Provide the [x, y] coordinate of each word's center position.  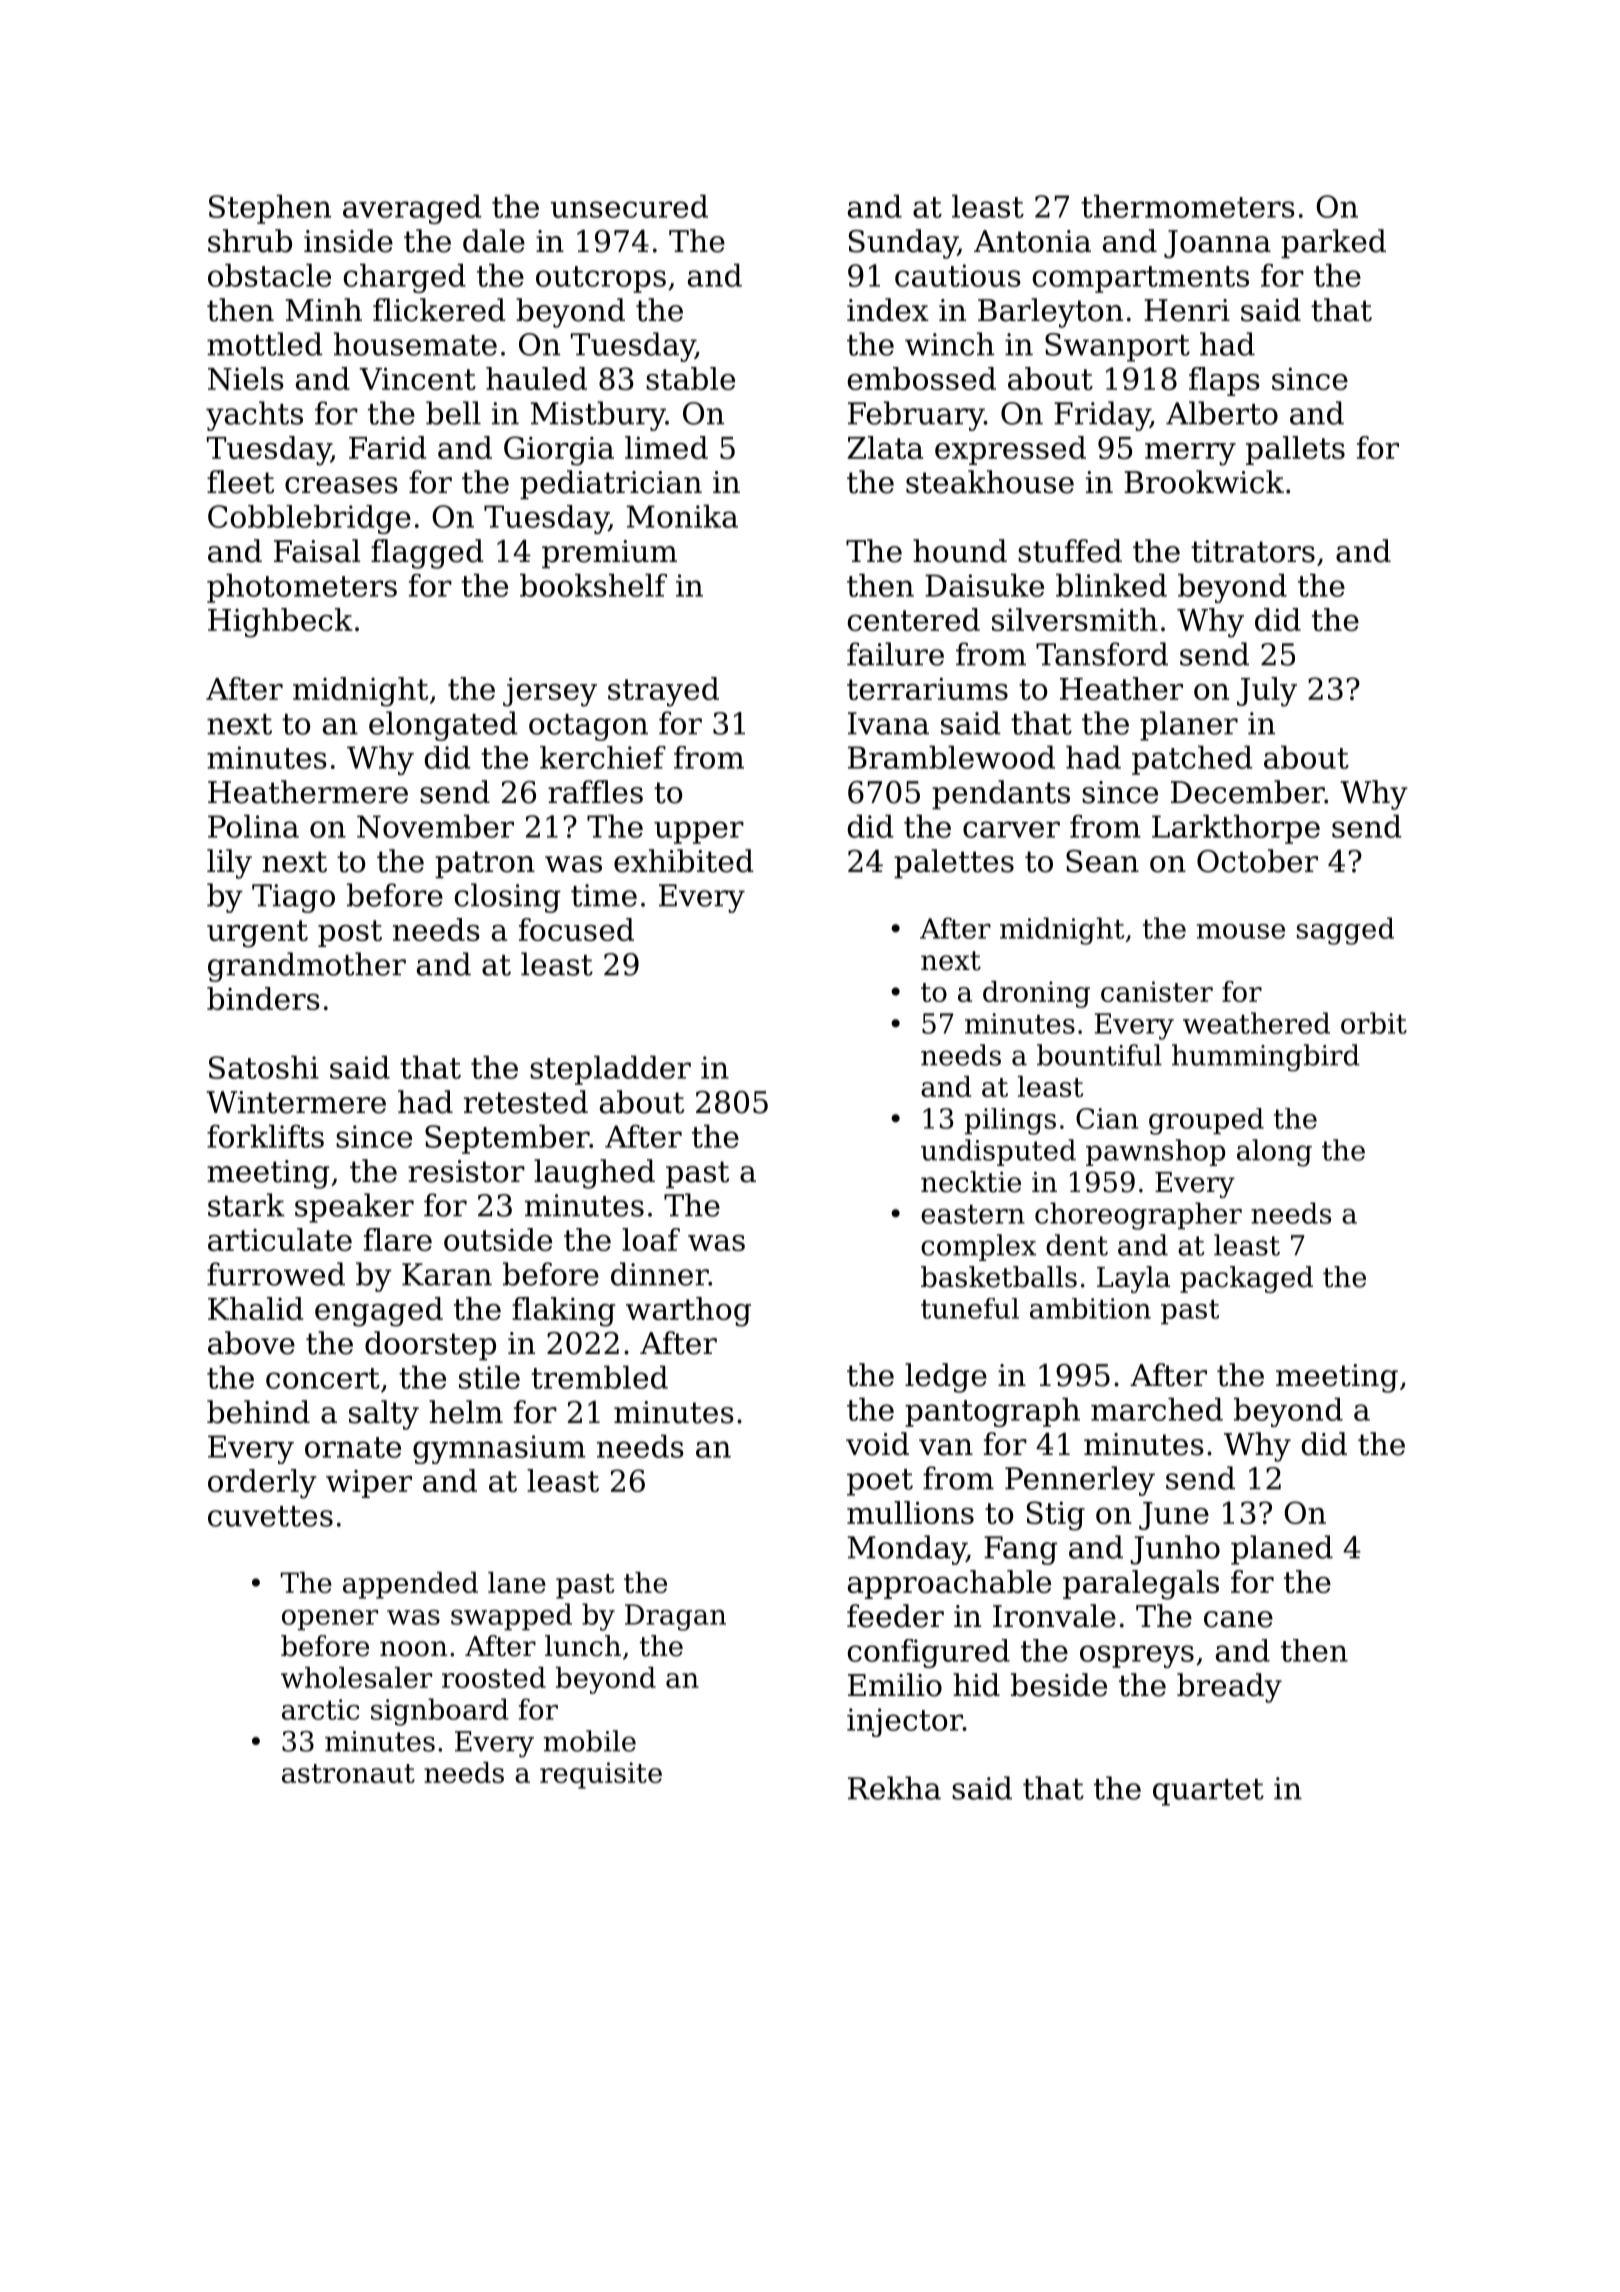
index [888, 310]
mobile [589, 1741]
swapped [511, 1616]
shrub [250, 241]
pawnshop [1155, 1152]
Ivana [888, 723]
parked [1333, 243]
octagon [588, 727]
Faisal [317, 551]
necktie [971, 1182]
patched [1192, 760]
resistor [466, 1171]
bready [1229, 1688]
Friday [1102, 416]
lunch [583, 1646]
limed [666, 447]
